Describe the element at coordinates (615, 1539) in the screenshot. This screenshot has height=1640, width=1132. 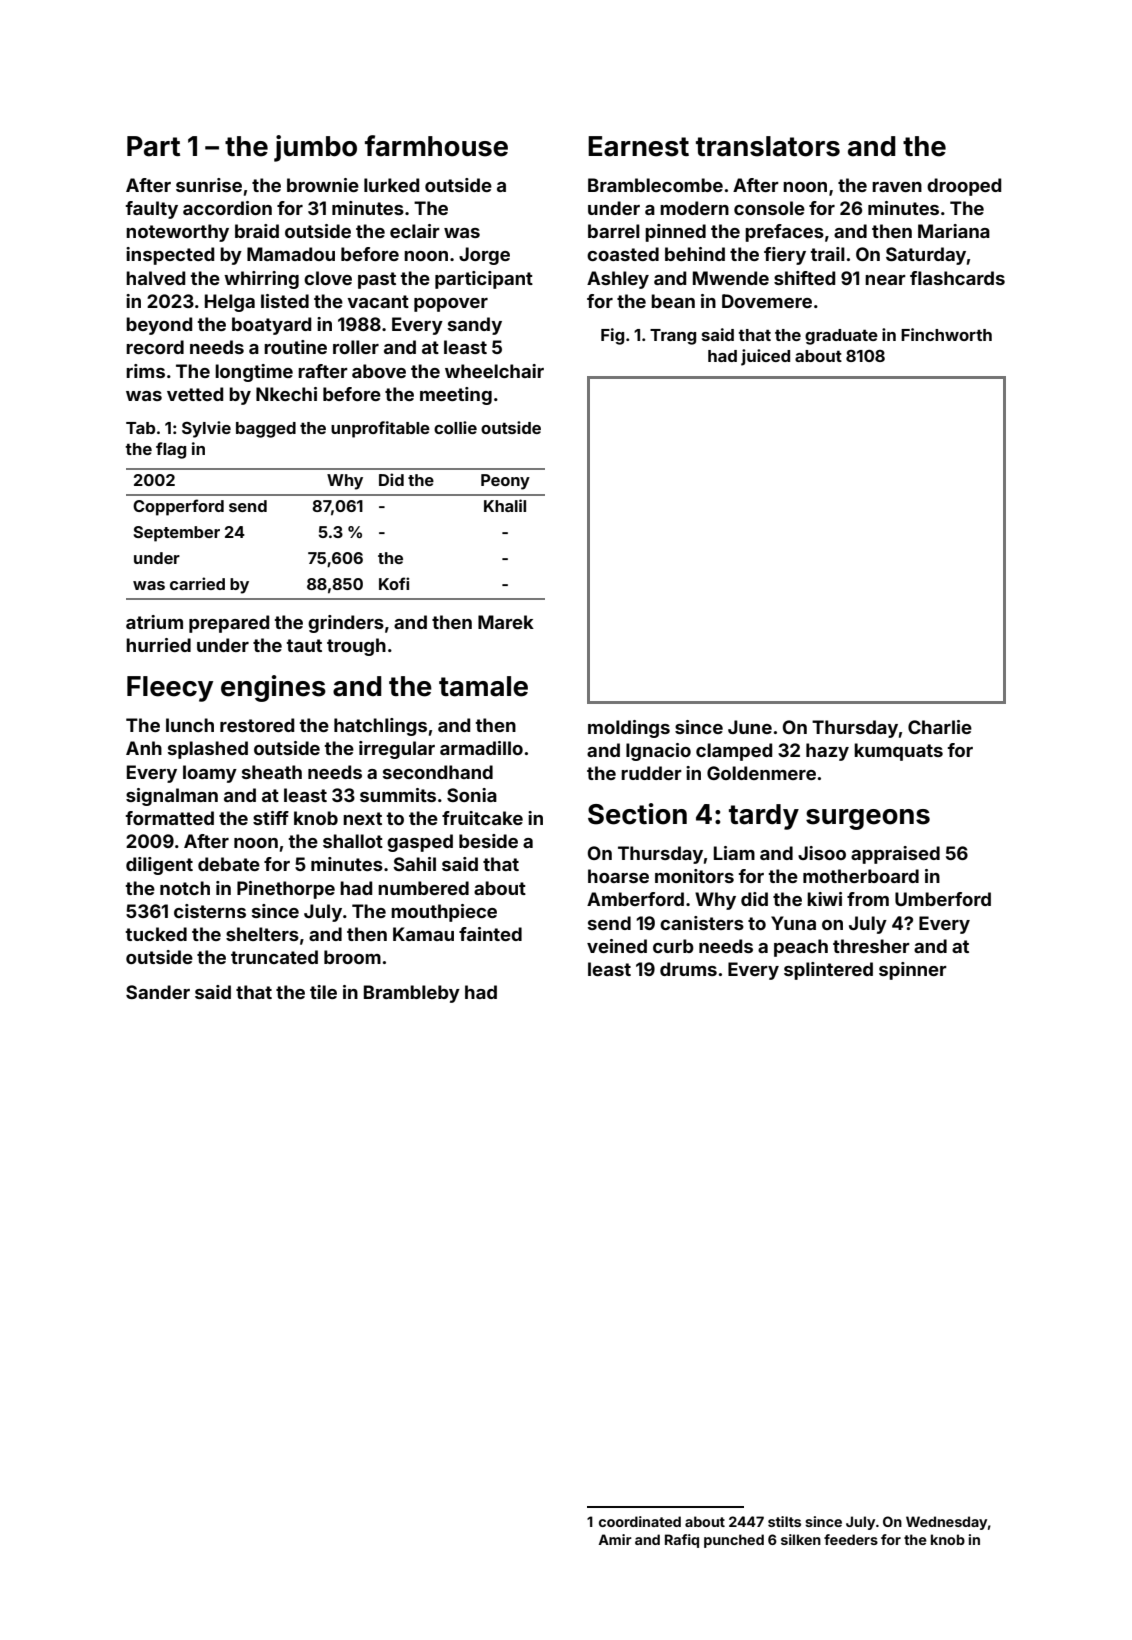
I see `Amir` at that location.
